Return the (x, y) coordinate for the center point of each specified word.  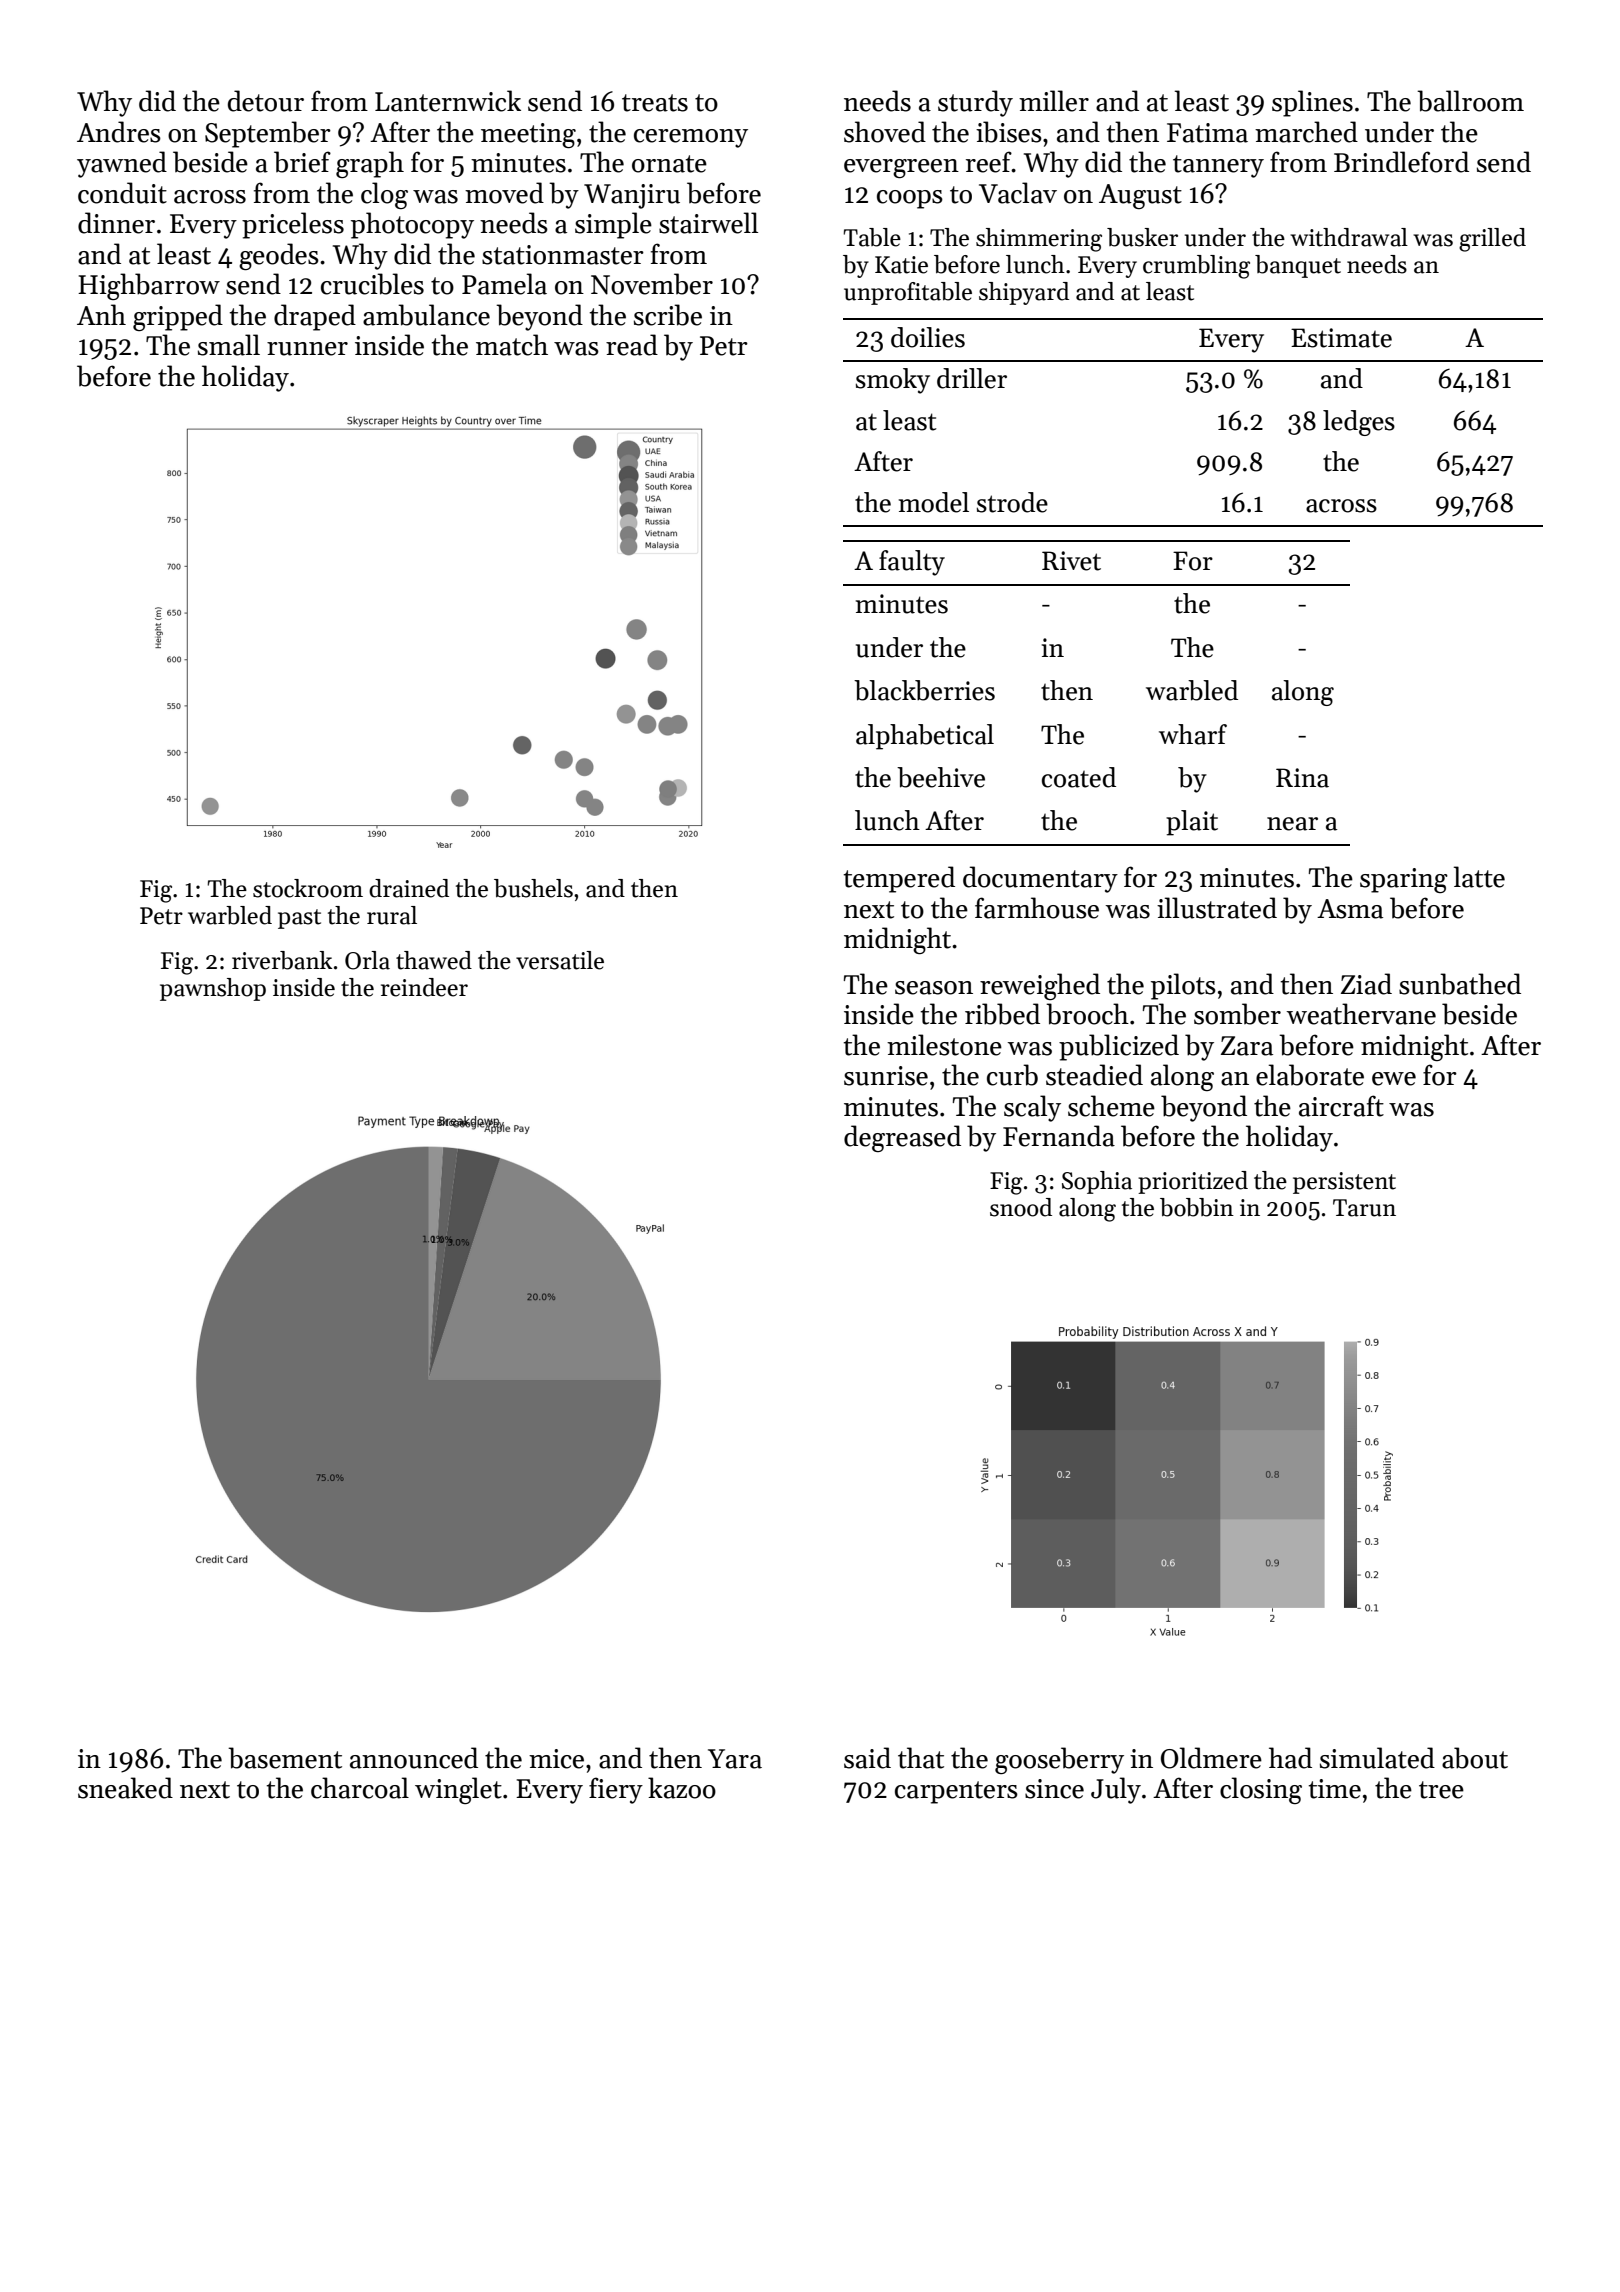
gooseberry (1059, 1760)
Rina (1302, 778)
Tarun (1364, 1208)
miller (1054, 101)
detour (266, 101)
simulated (1377, 1758)
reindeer (424, 987)
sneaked (125, 1788)
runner (307, 349)
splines (1312, 103)
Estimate (1341, 338)
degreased (902, 1138)
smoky (893, 381)
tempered (899, 879)
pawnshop (213, 989)
